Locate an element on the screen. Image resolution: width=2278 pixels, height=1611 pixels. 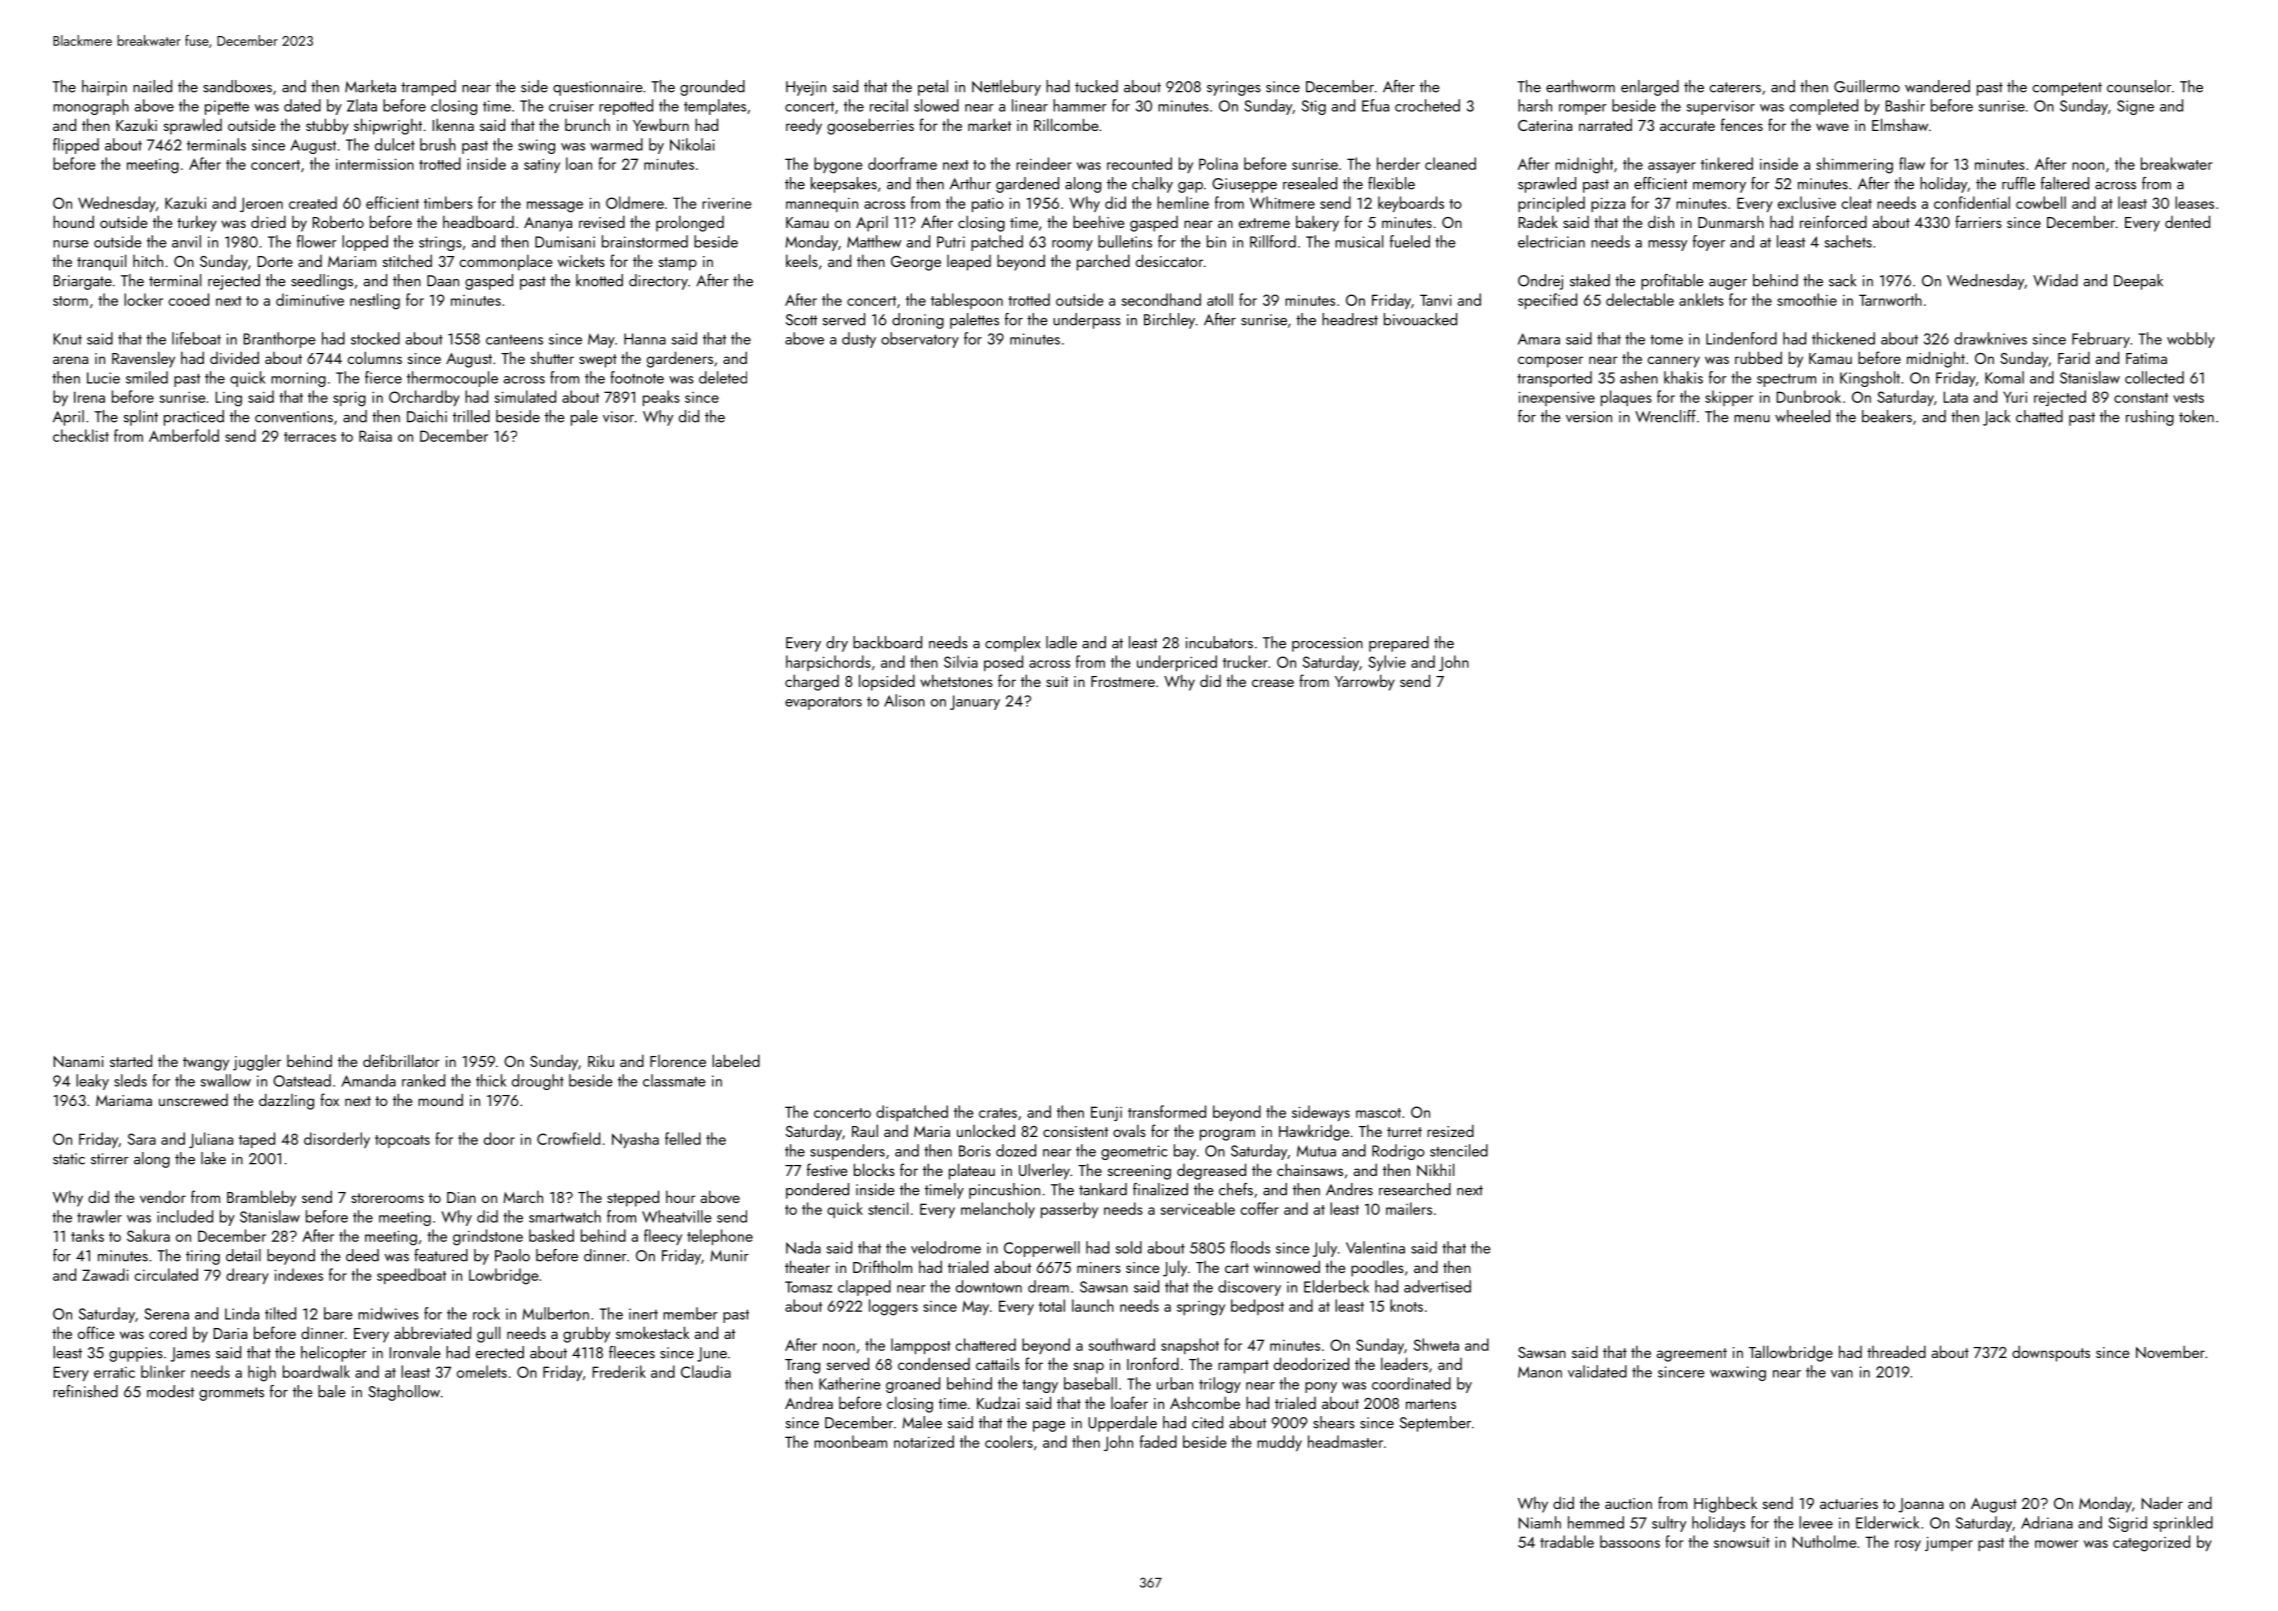
refinished is located at coordinates (85, 1391).
